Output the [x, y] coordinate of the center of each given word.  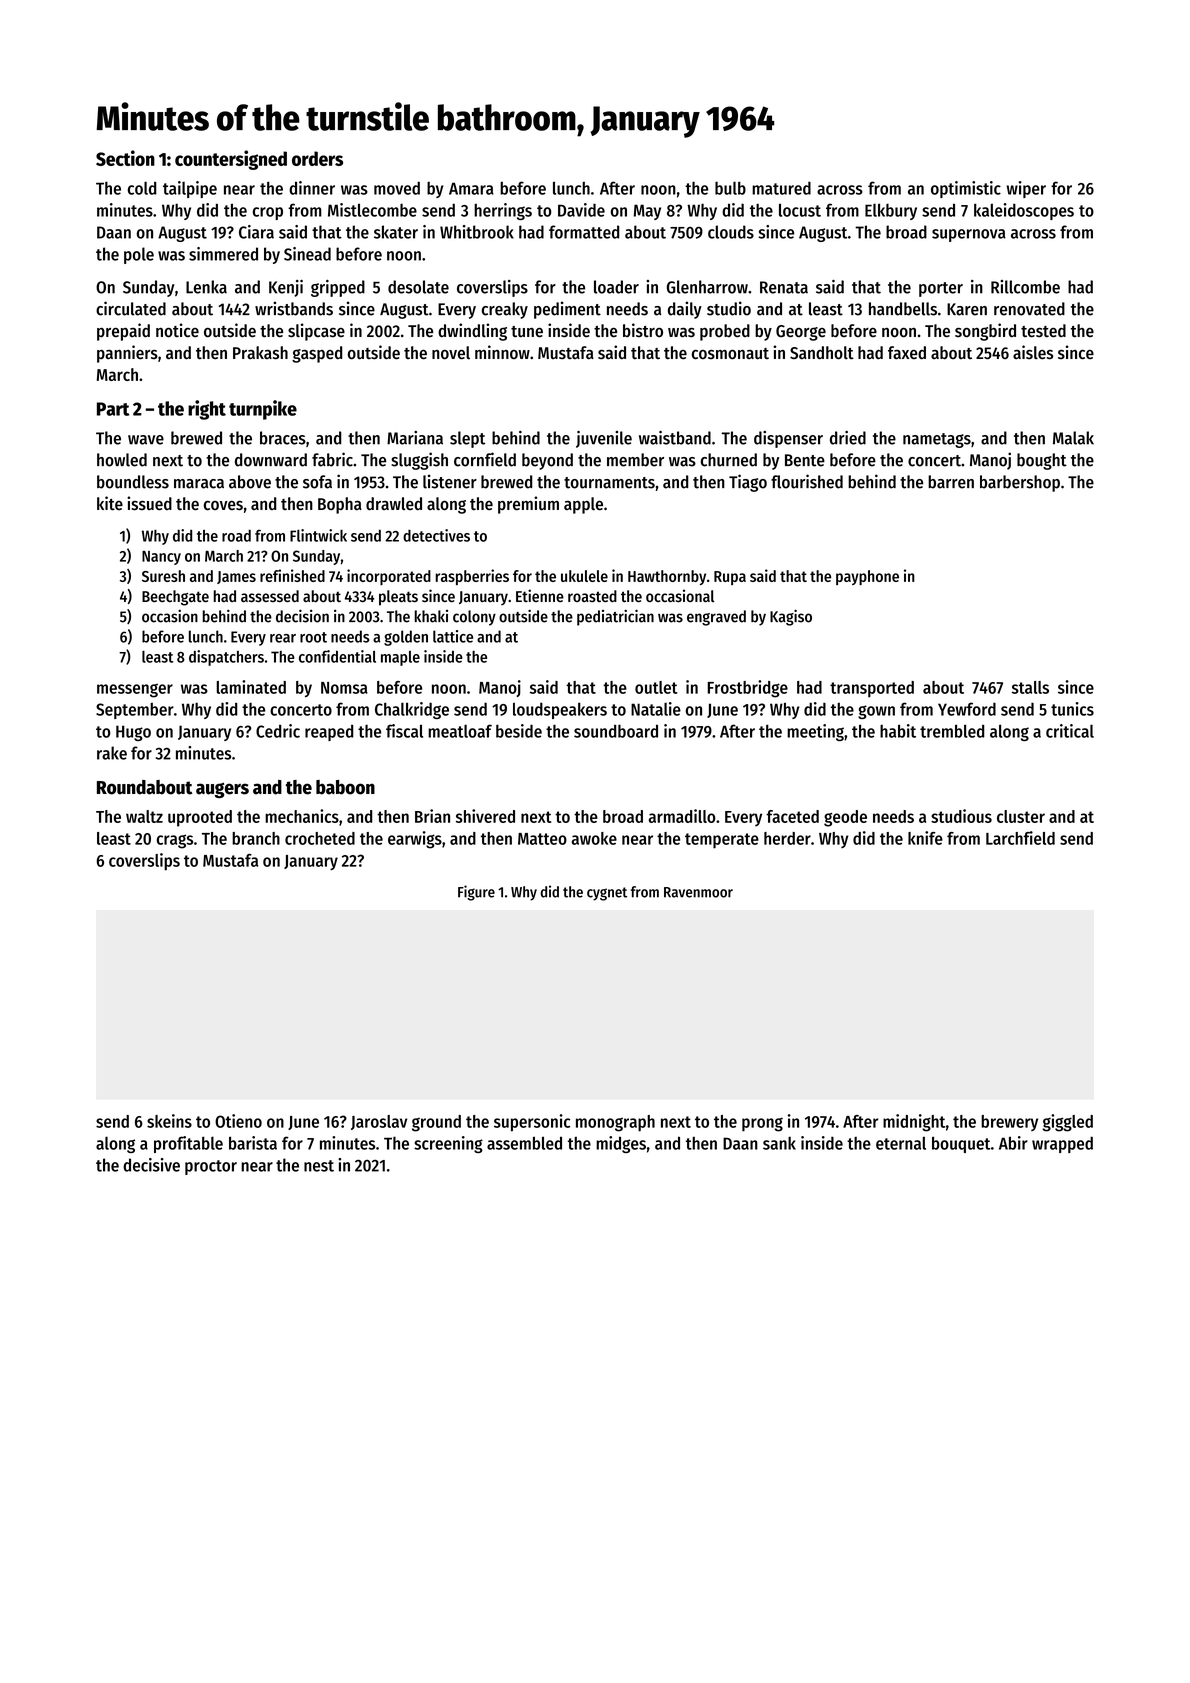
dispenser [788, 439]
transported [872, 689]
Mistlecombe [372, 210]
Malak [1073, 438]
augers [222, 790]
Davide [581, 210]
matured [781, 188]
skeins [169, 1121]
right [207, 410]
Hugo [133, 733]
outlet [656, 687]
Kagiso [791, 617]
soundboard [616, 731]
